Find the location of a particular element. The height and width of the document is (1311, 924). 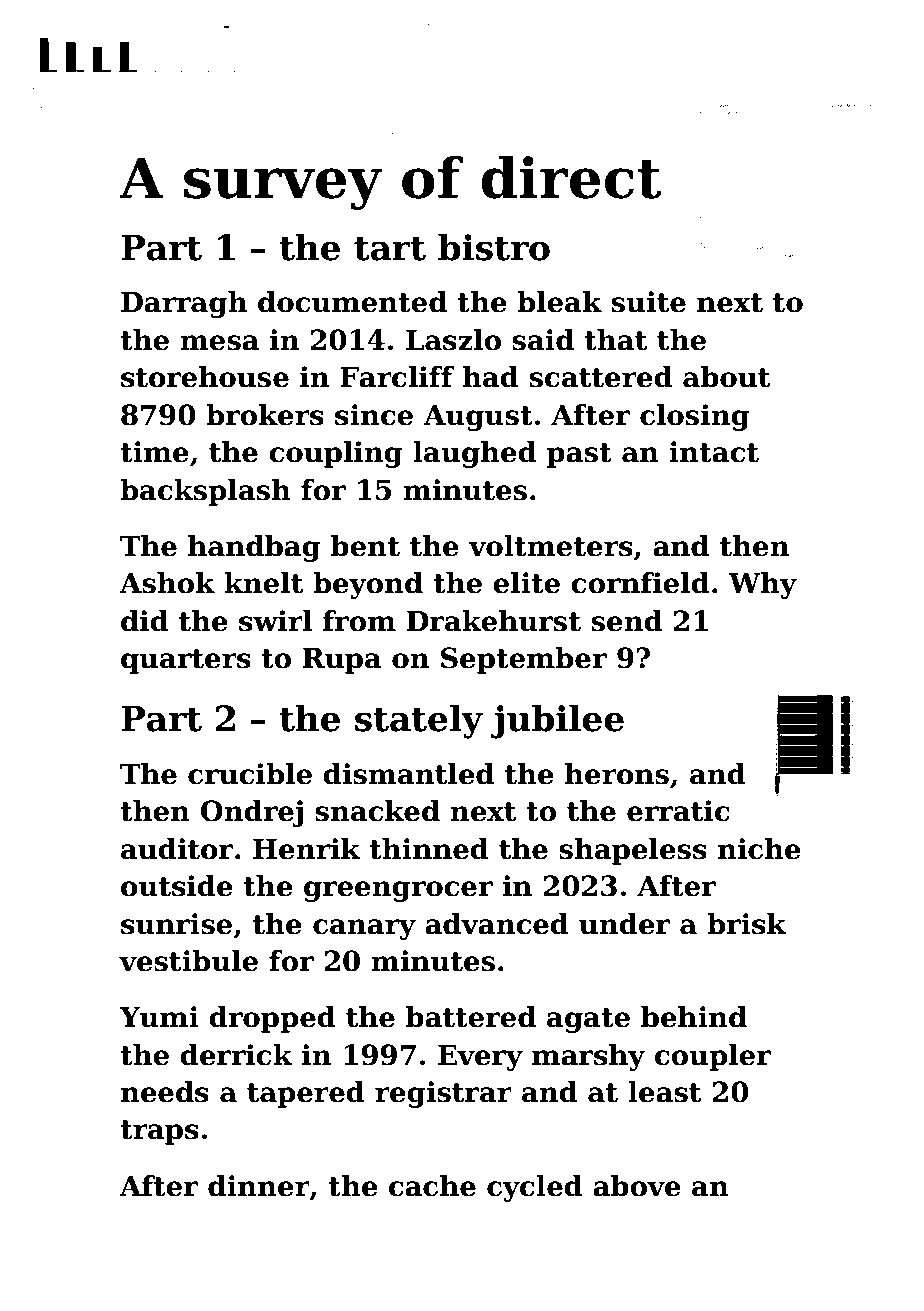

swirl is located at coordinates (275, 621).
